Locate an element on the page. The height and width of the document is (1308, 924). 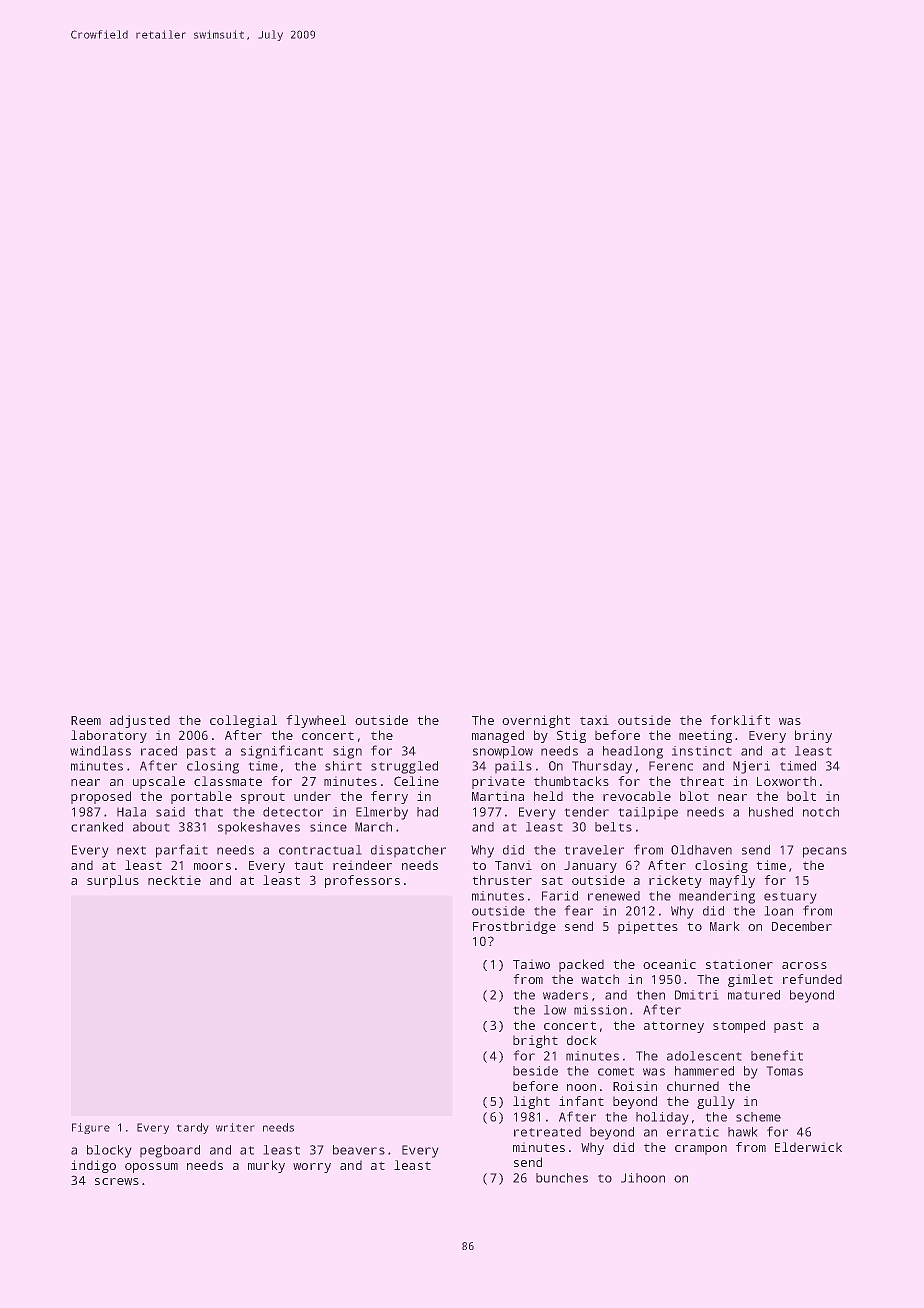
worry is located at coordinates (312, 1168).
